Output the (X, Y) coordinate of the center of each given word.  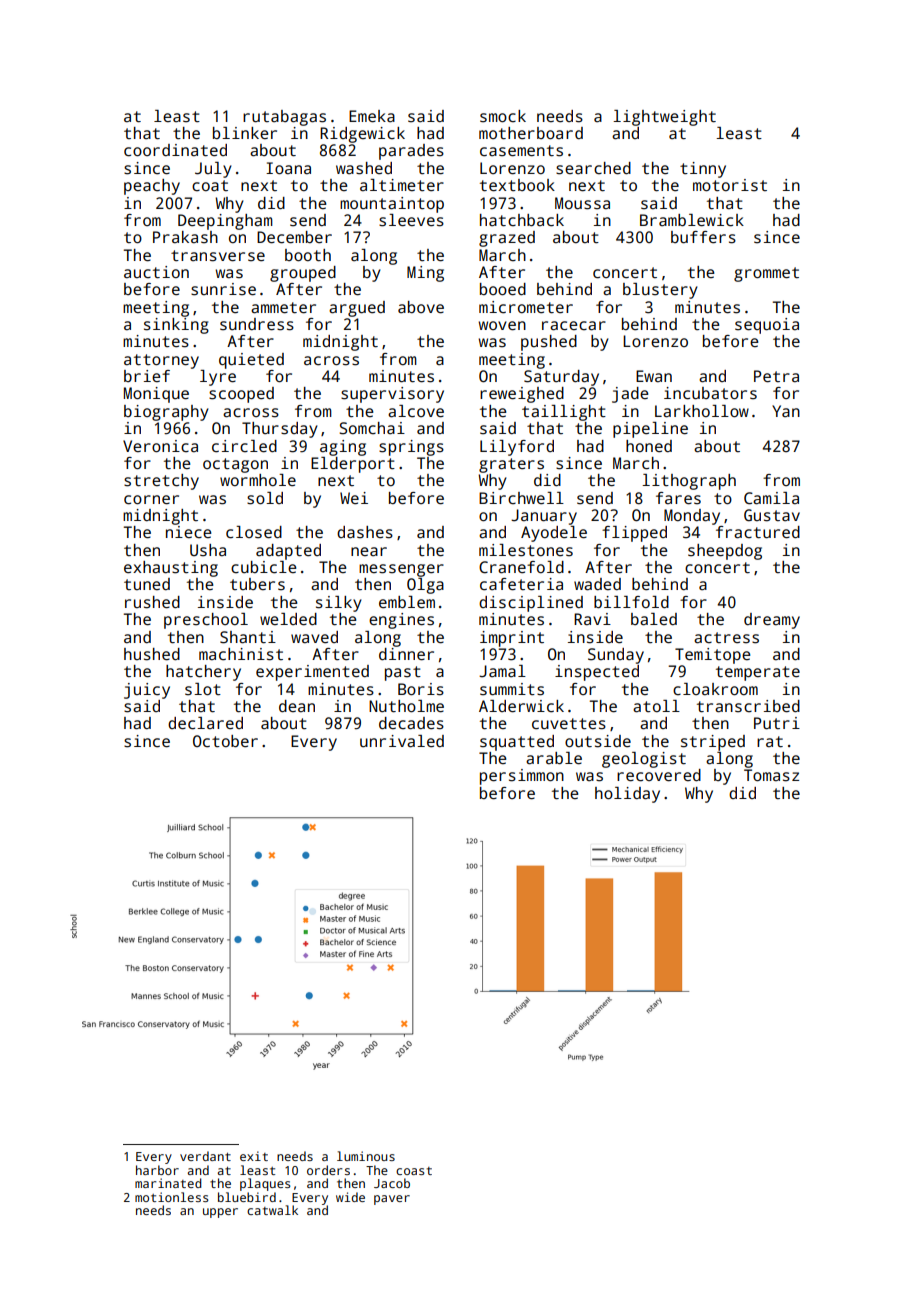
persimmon (522, 777)
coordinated (175, 150)
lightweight (664, 118)
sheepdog (725, 552)
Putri (777, 723)
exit (254, 1156)
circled (244, 446)
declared (205, 723)
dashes (365, 532)
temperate (758, 673)
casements (521, 151)
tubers (257, 584)
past (403, 673)
